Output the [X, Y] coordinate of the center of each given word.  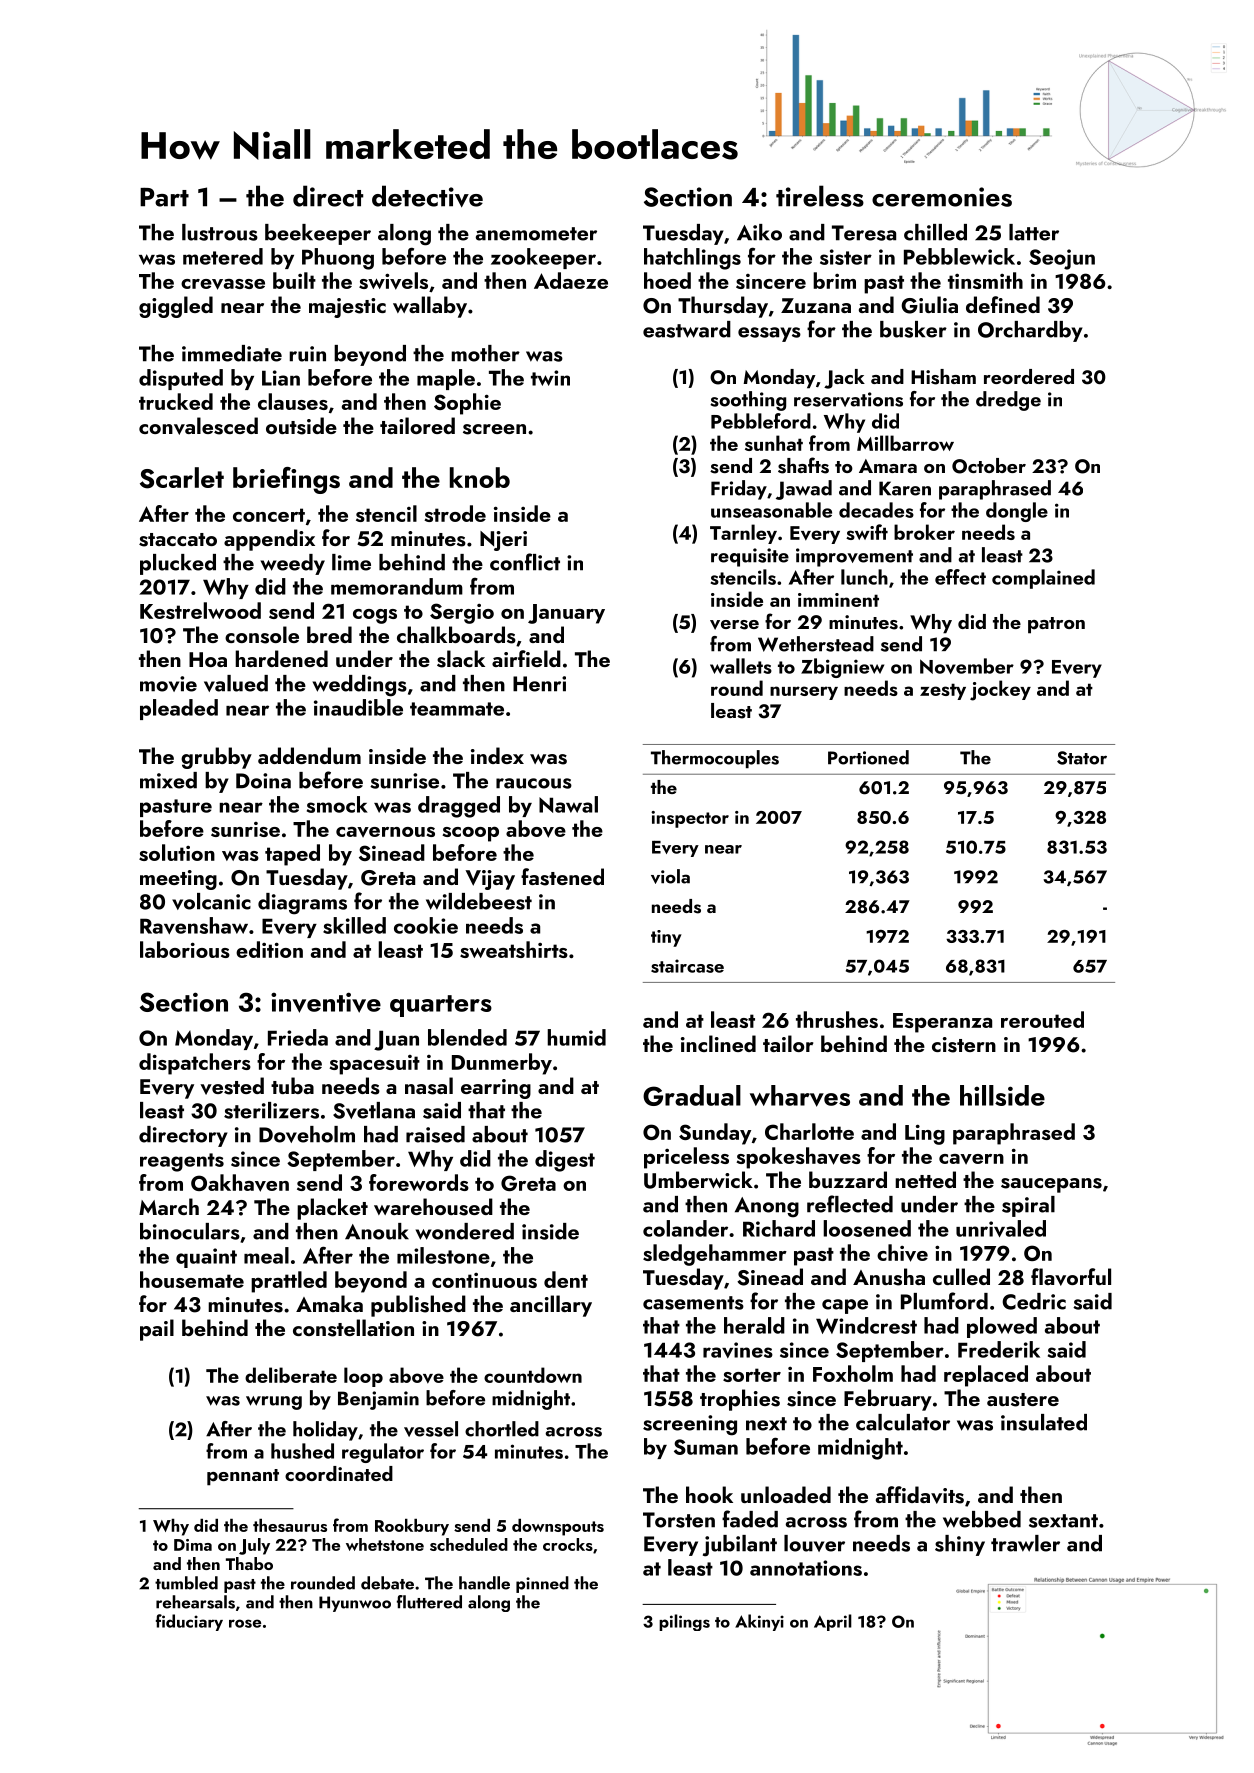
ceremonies [942, 197]
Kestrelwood [200, 610]
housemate [192, 1279]
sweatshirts [514, 949]
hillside [1002, 1095]
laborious [185, 949]
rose [245, 1623]
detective [427, 196]
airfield [526, 658]
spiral [1028, 1206]
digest [565, 1161]
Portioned [868, 757]
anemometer [536, 234]
